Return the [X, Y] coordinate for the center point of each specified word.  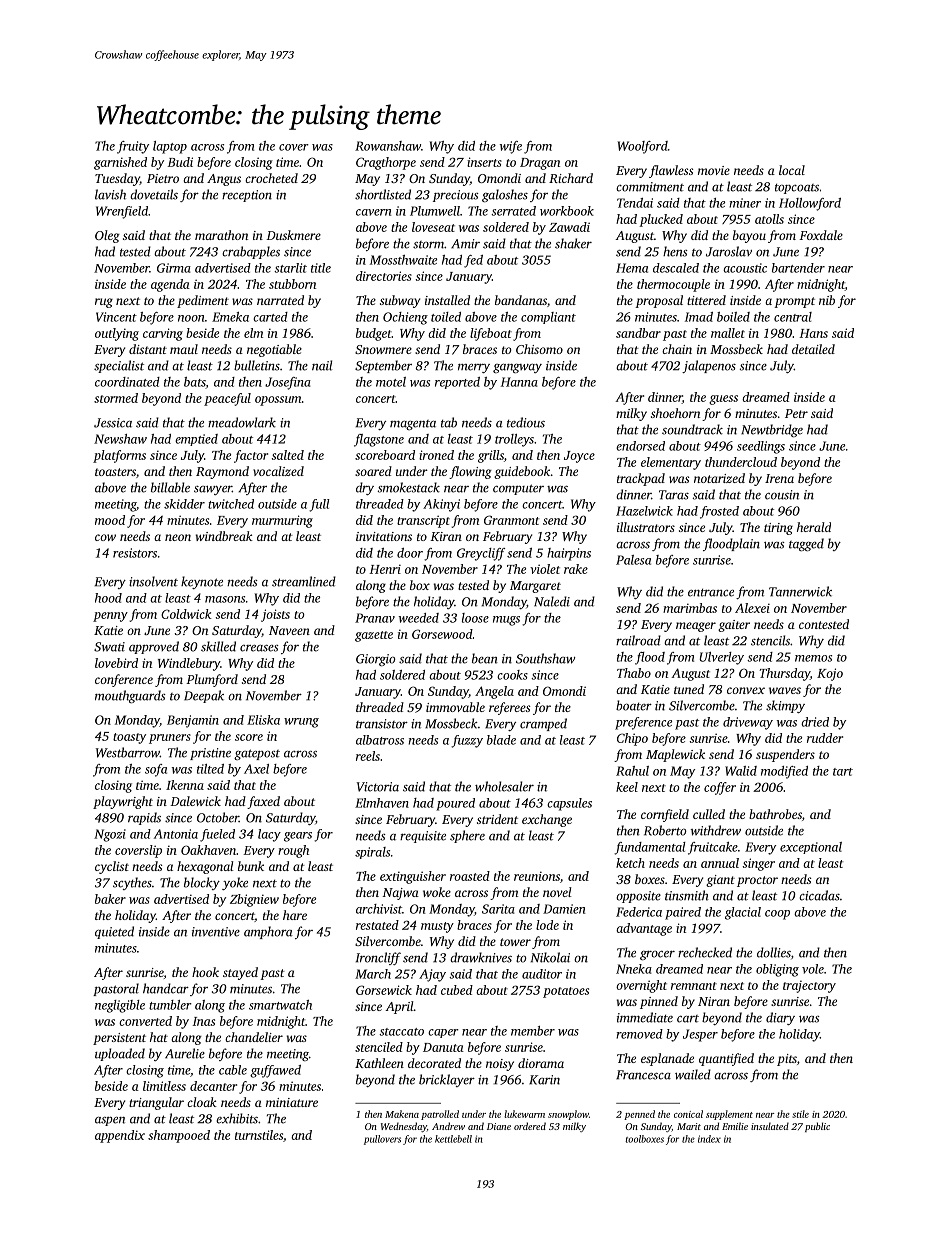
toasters [115, 472]
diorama [541, 1063]
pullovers [382, 1140]
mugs [506, 621]
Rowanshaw [388, 146]
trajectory [809, 986]
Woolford [643, 147]
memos [813, 658]
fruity [133, 147]
